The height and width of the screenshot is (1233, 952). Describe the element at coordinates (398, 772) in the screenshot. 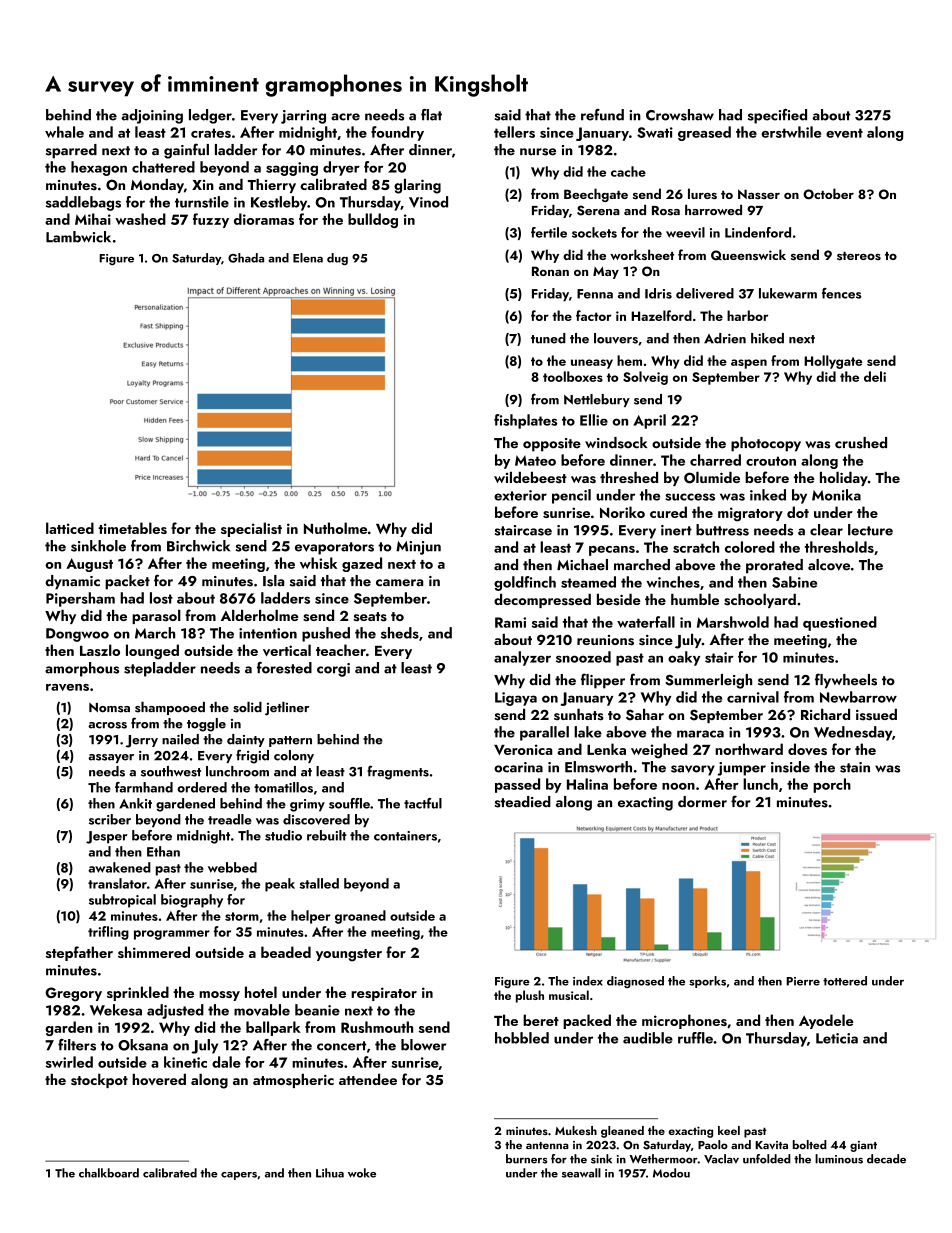

I see `fragments` at that location.
